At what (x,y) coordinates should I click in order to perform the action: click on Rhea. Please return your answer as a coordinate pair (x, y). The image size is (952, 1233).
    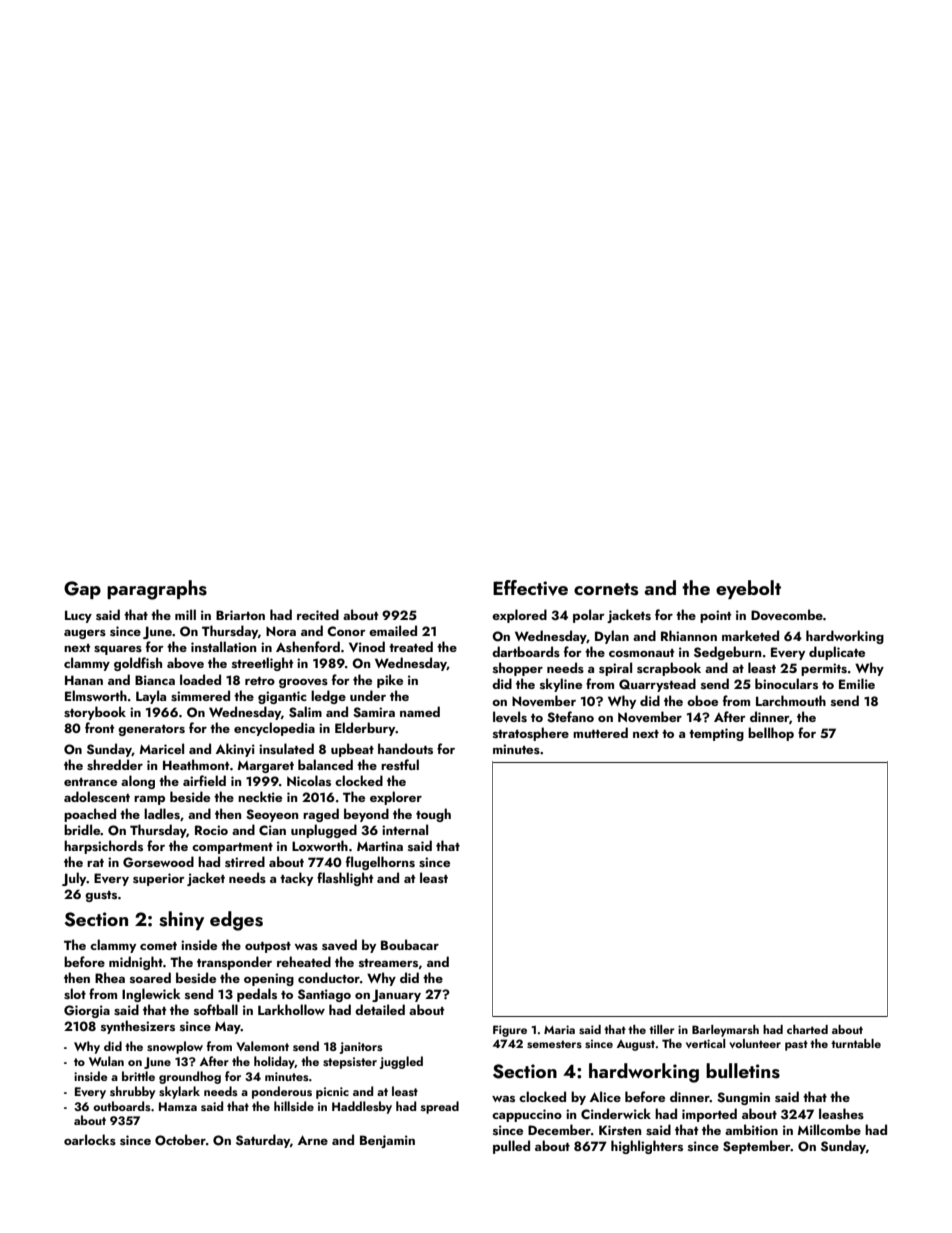
    Looking at the image, I should click on (110, 977).
